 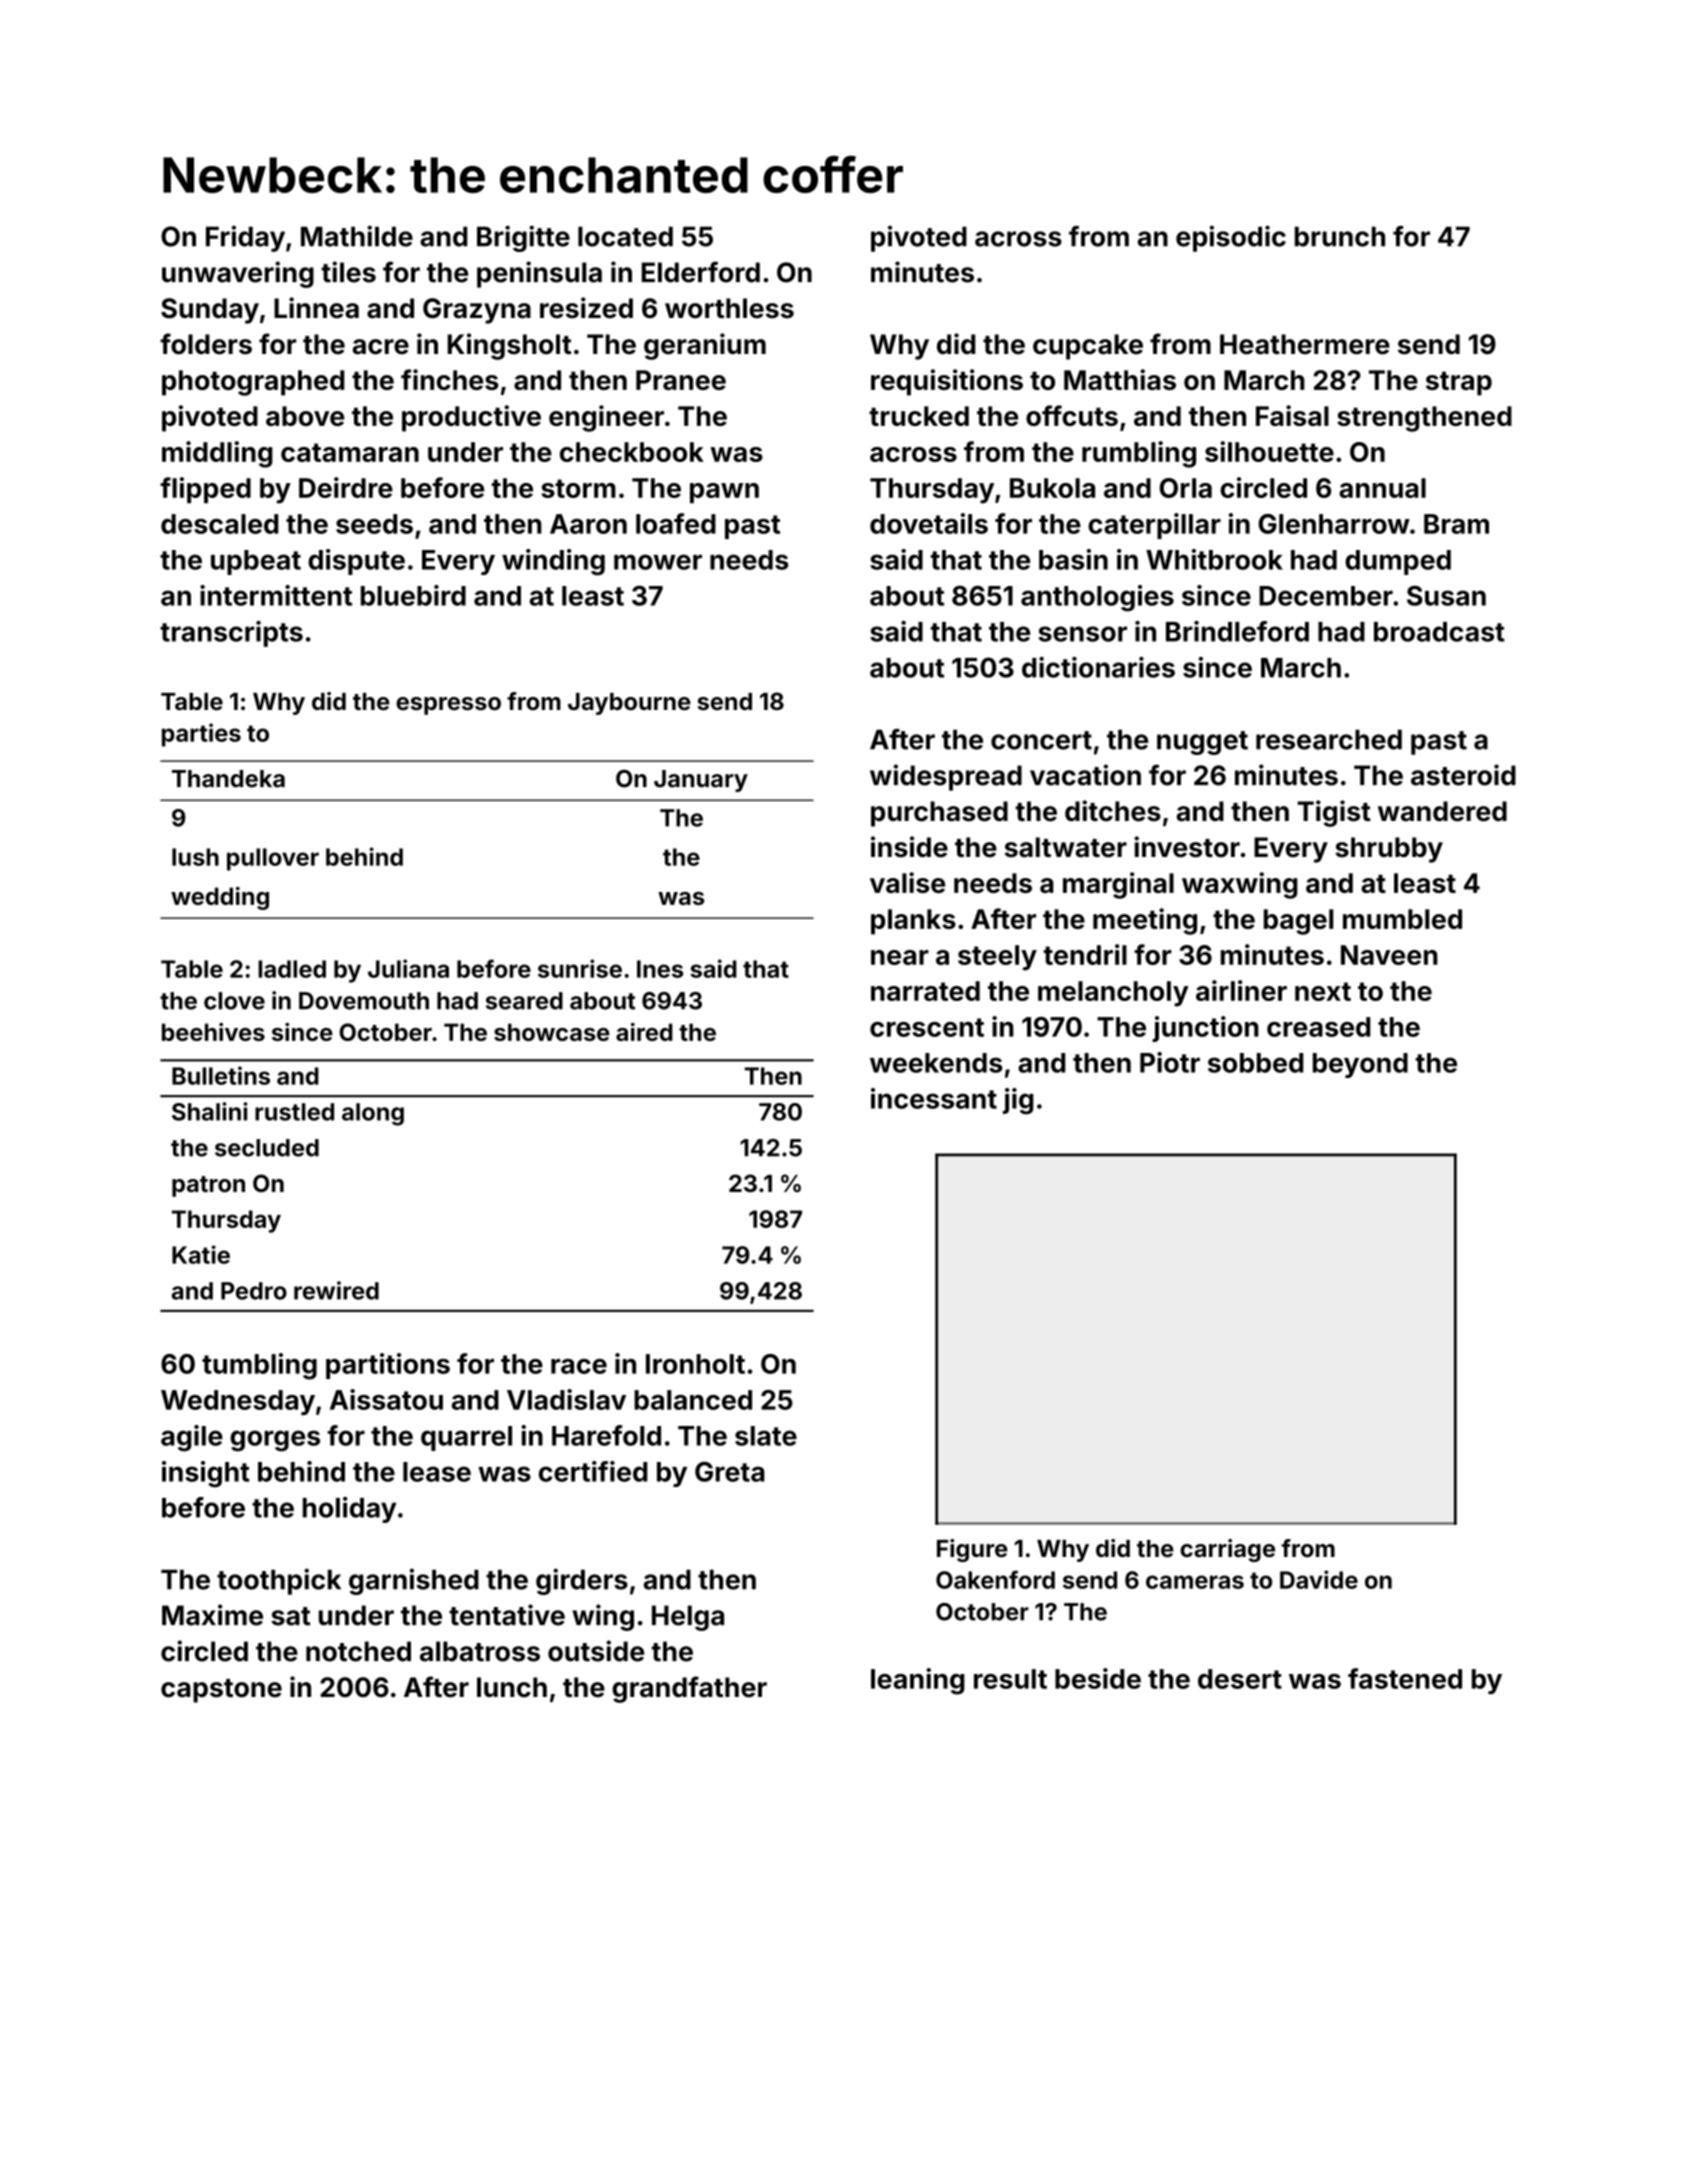 What do you see at coordinates (245, 238) in the page?
I see `Friday` at bounding box center [245, 238].
